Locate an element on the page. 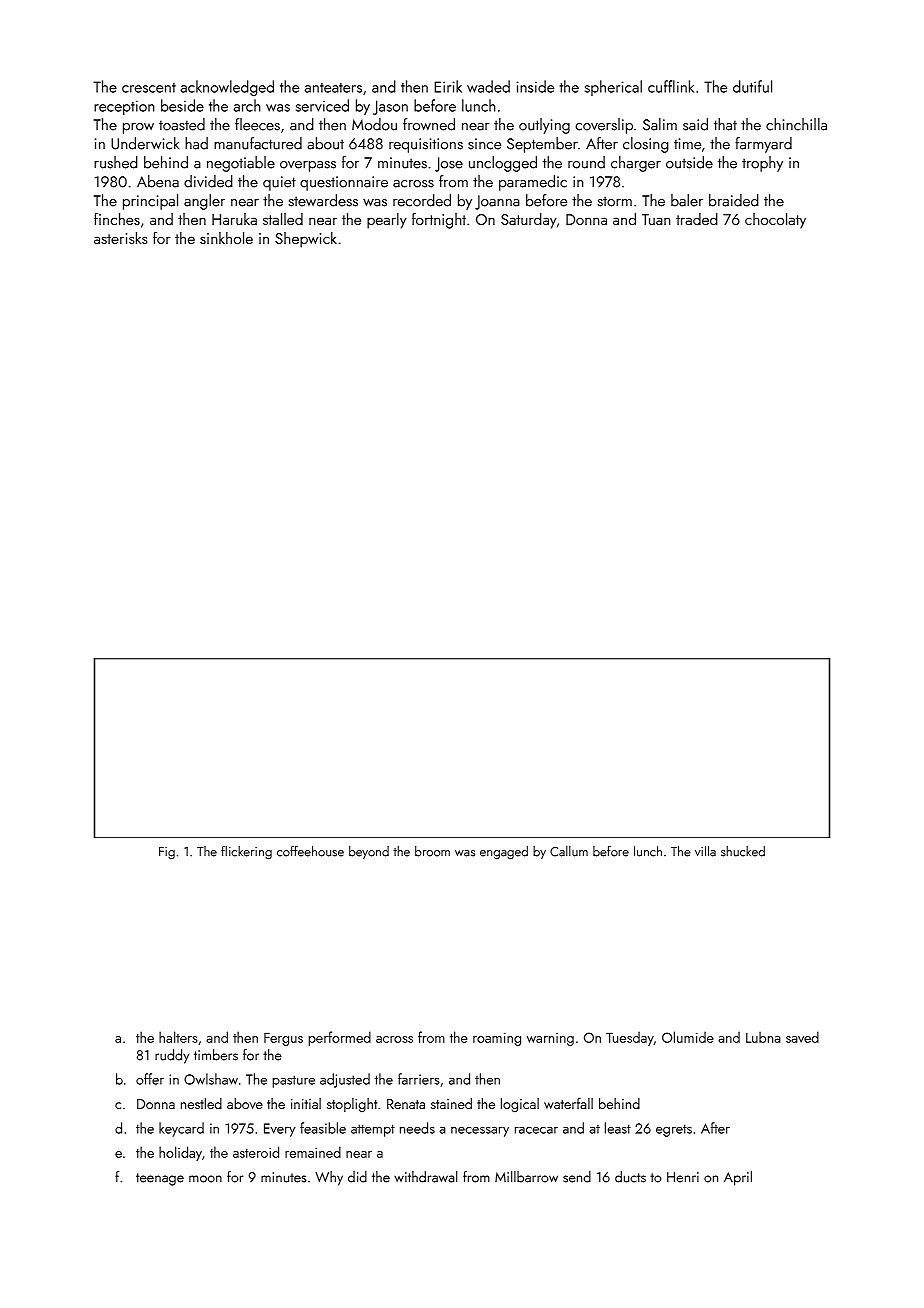 The width and height of the page is (924, 1308). shucked is located at coordinates (743, 851).
